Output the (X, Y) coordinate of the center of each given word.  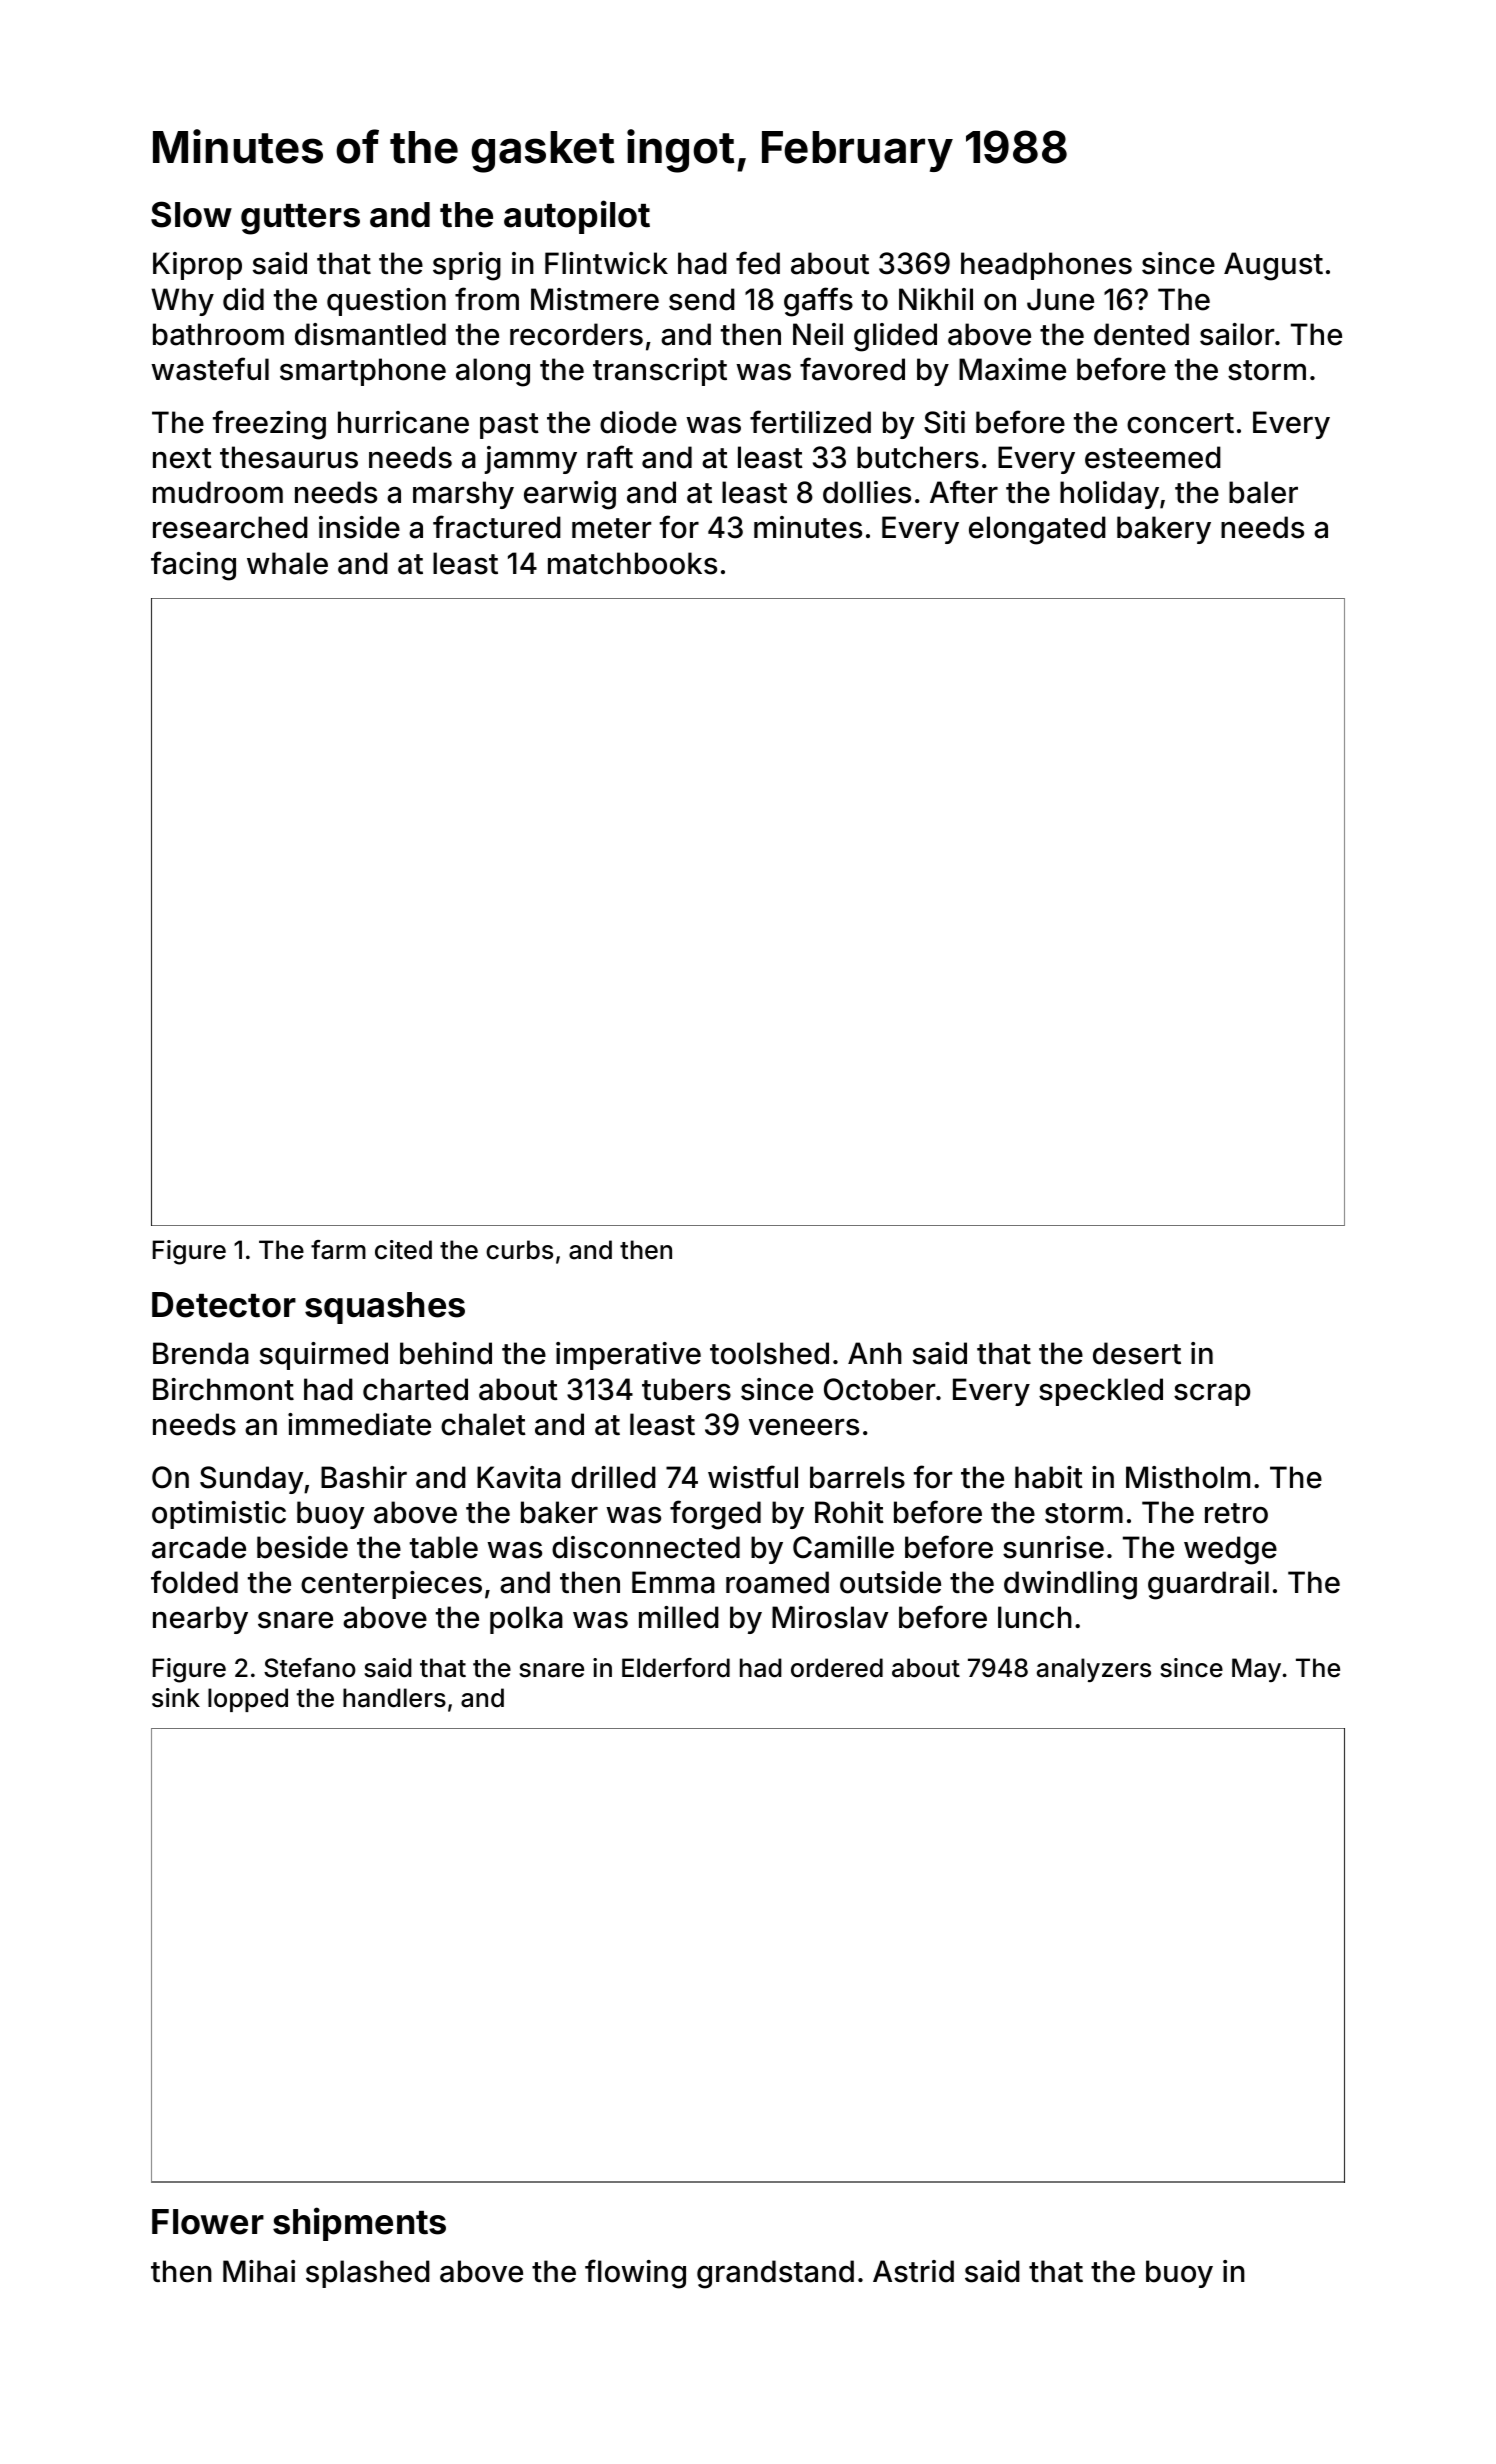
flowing (635, 2274)
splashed (368, 2274)
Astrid (913, 2271)
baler (1263, 492)
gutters (300, 219)
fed (758, 263)
